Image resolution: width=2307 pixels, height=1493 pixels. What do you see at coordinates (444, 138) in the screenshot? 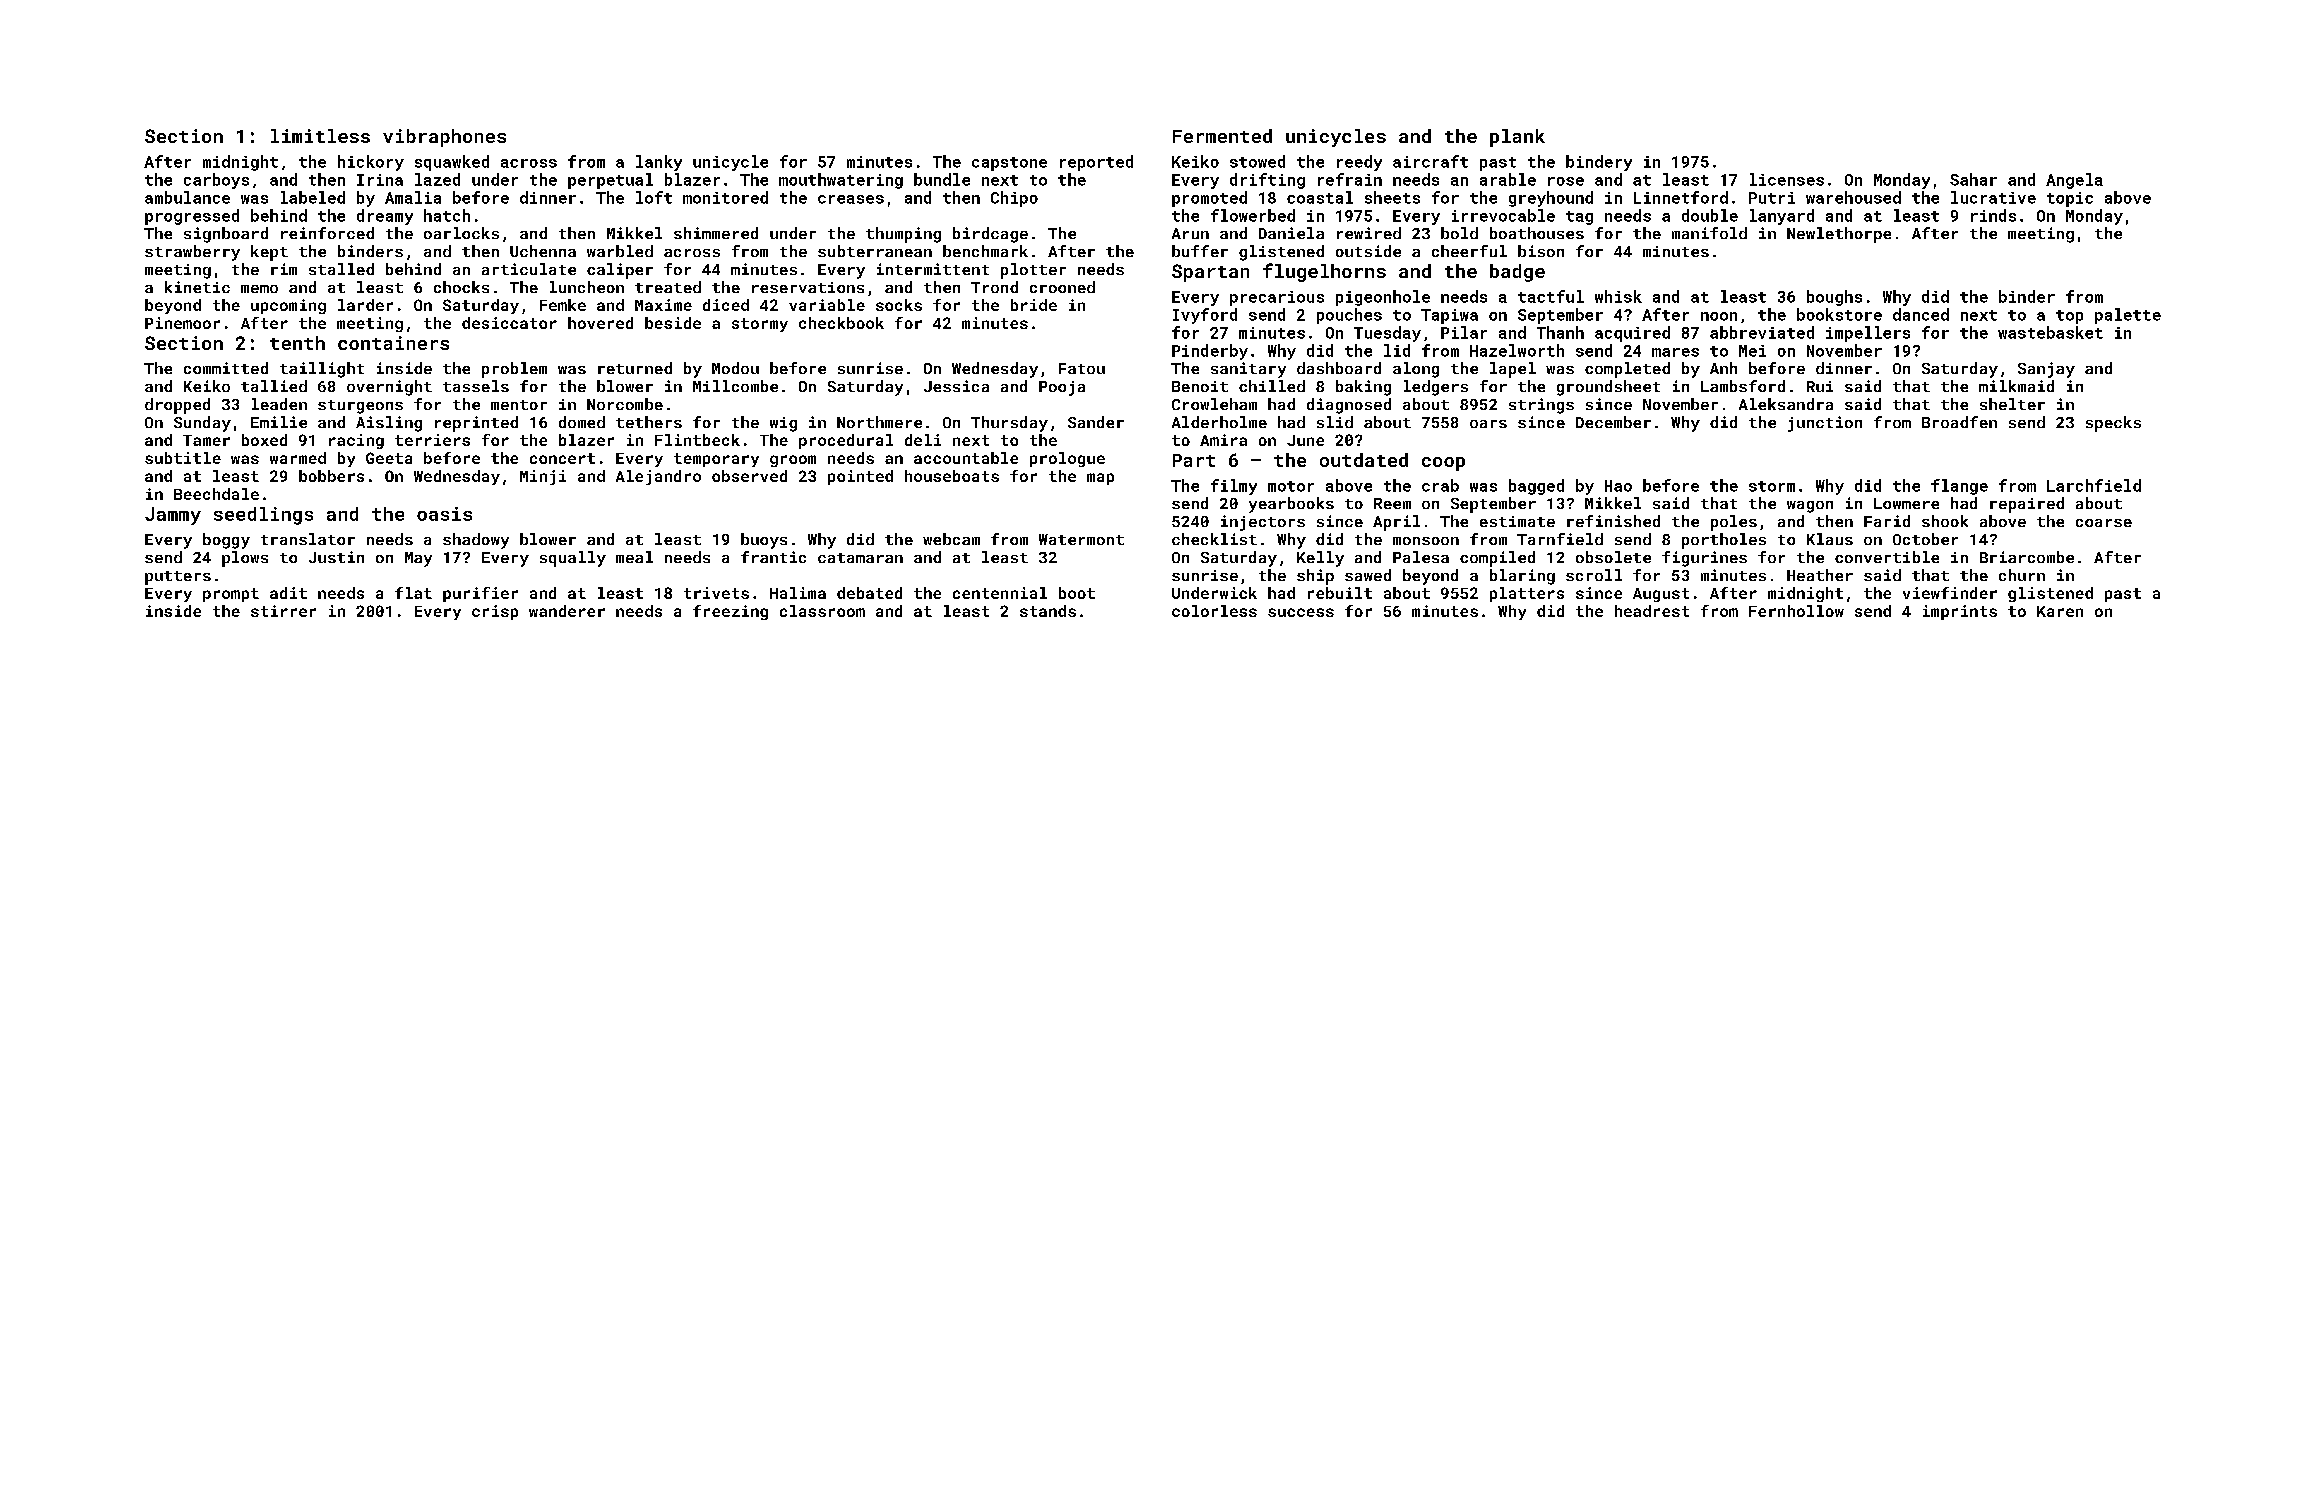
I see `vibraphones` at bounding box center [444, 138].
